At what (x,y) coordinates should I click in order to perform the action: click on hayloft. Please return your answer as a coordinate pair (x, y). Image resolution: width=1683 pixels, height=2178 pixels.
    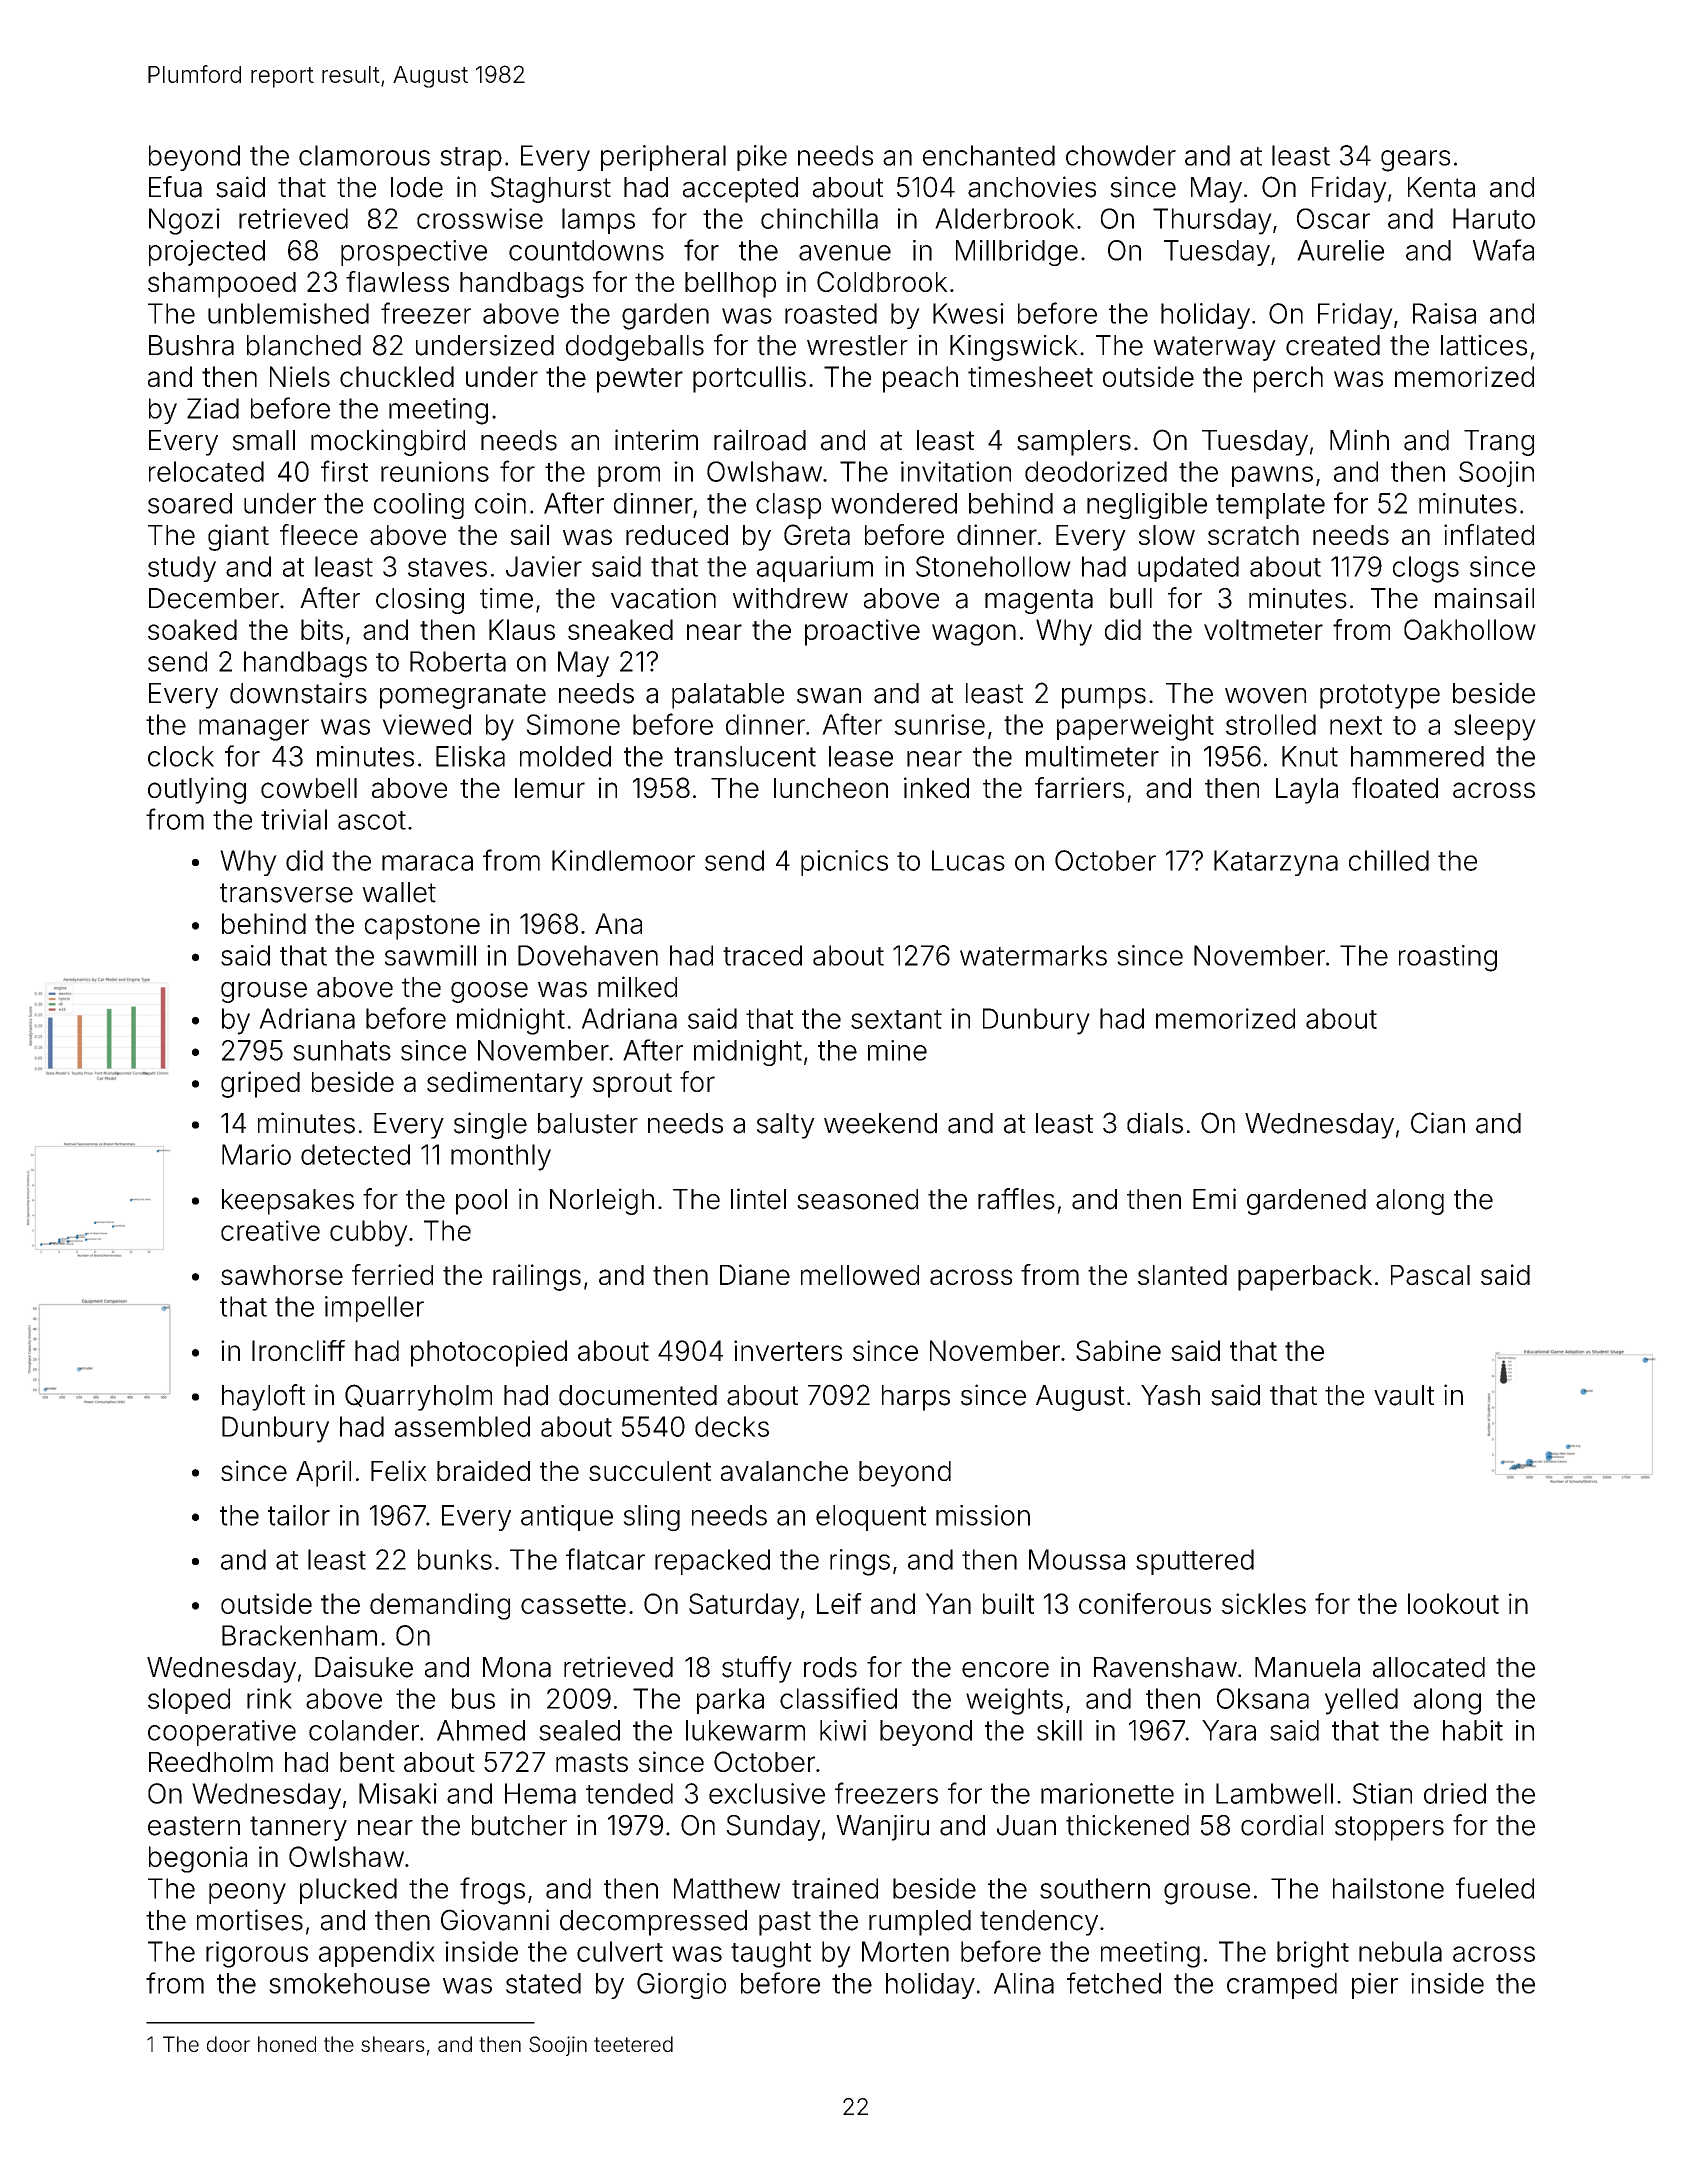
    Looking at the image, I should click on (263, 1397).
